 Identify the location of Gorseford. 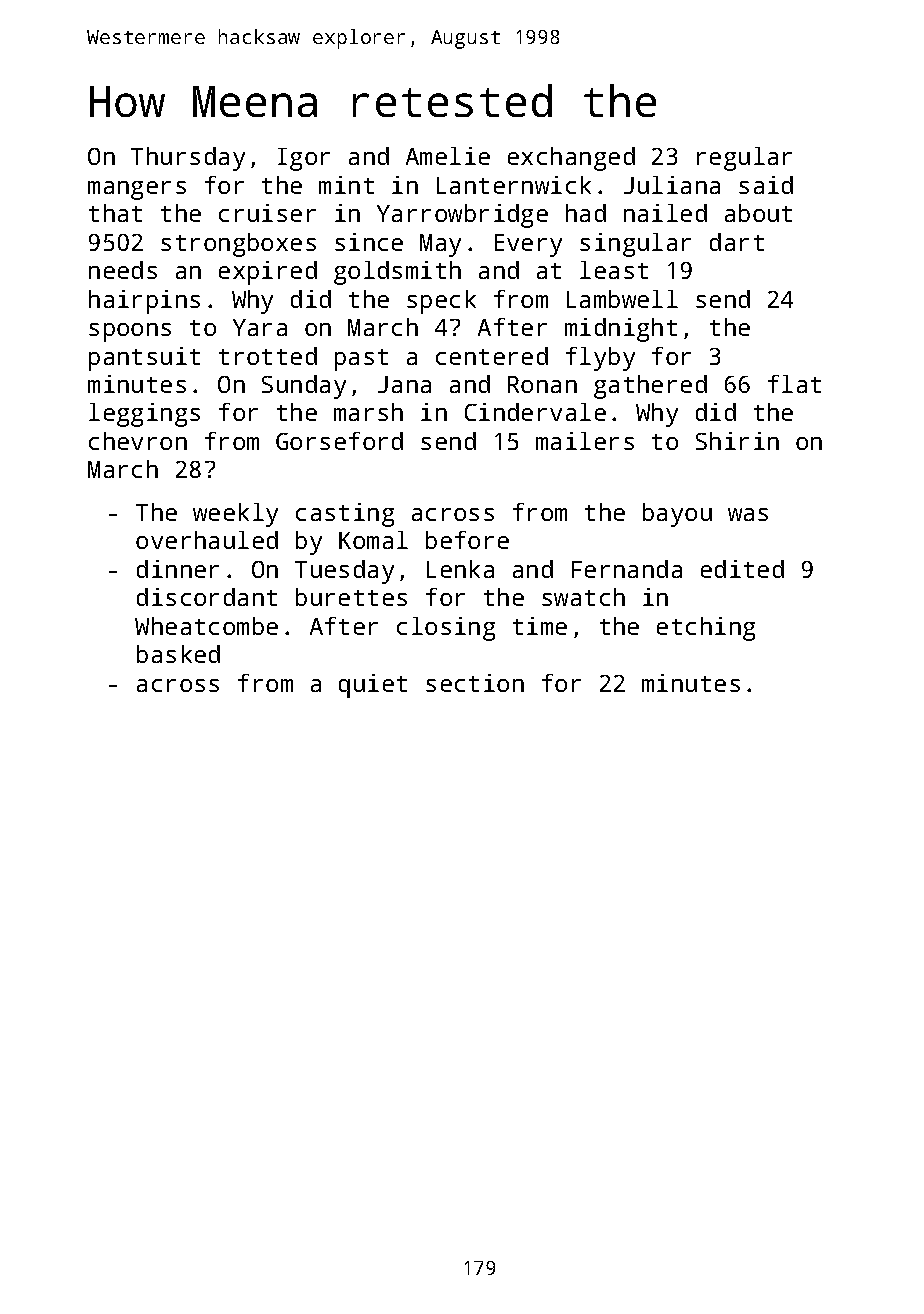
(339, 441).
